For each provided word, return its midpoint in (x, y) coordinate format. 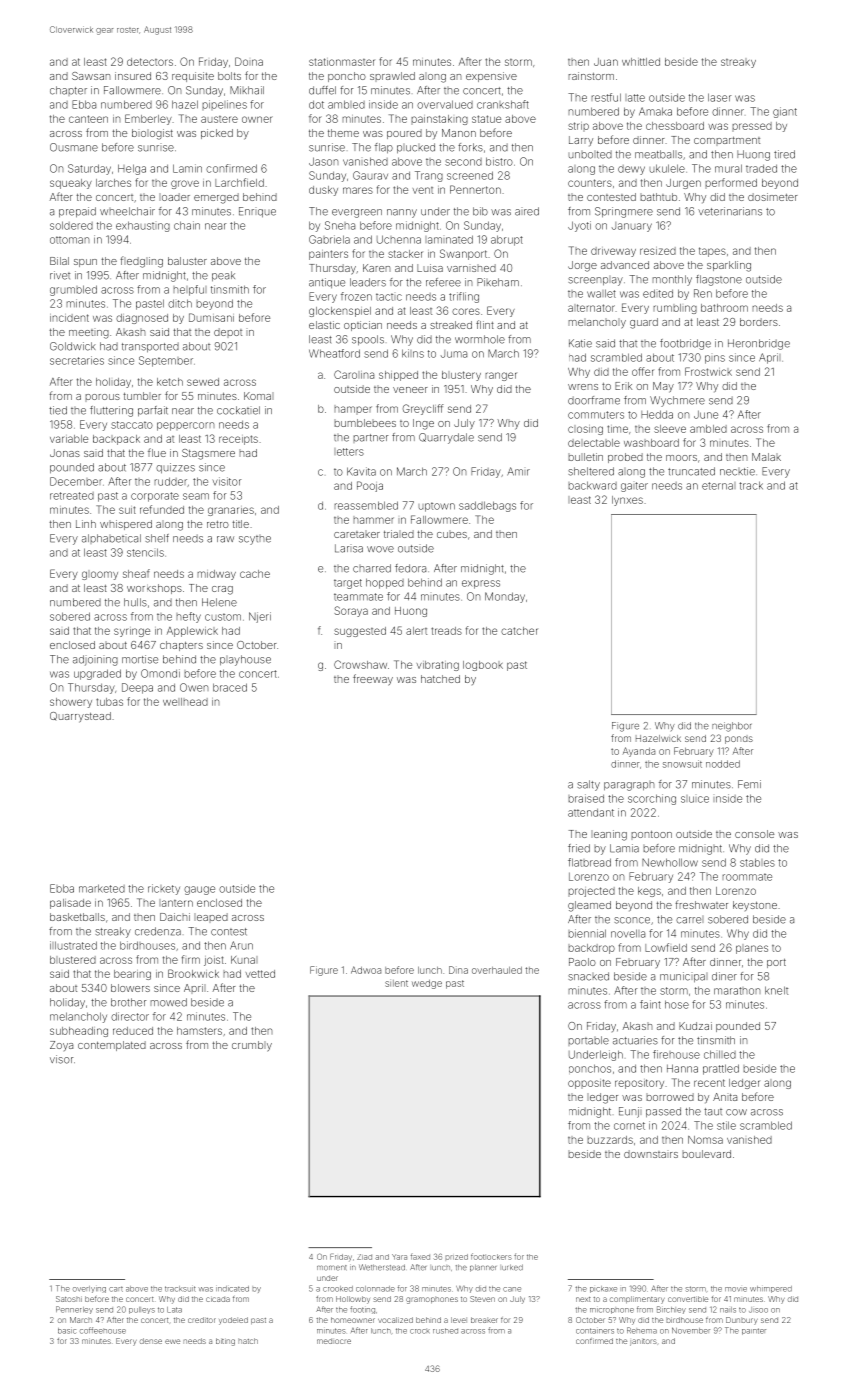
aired (527, 211)
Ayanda (639, 752)
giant (785, 112)
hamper (353, 410)
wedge (427, 984)
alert (416, 631)
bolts (229, 76)
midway (216, 575)
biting (225, 1342)
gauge (199, 890)
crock (420, 1331)
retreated (72, 496)
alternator (591, 308)
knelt (776, 990)
